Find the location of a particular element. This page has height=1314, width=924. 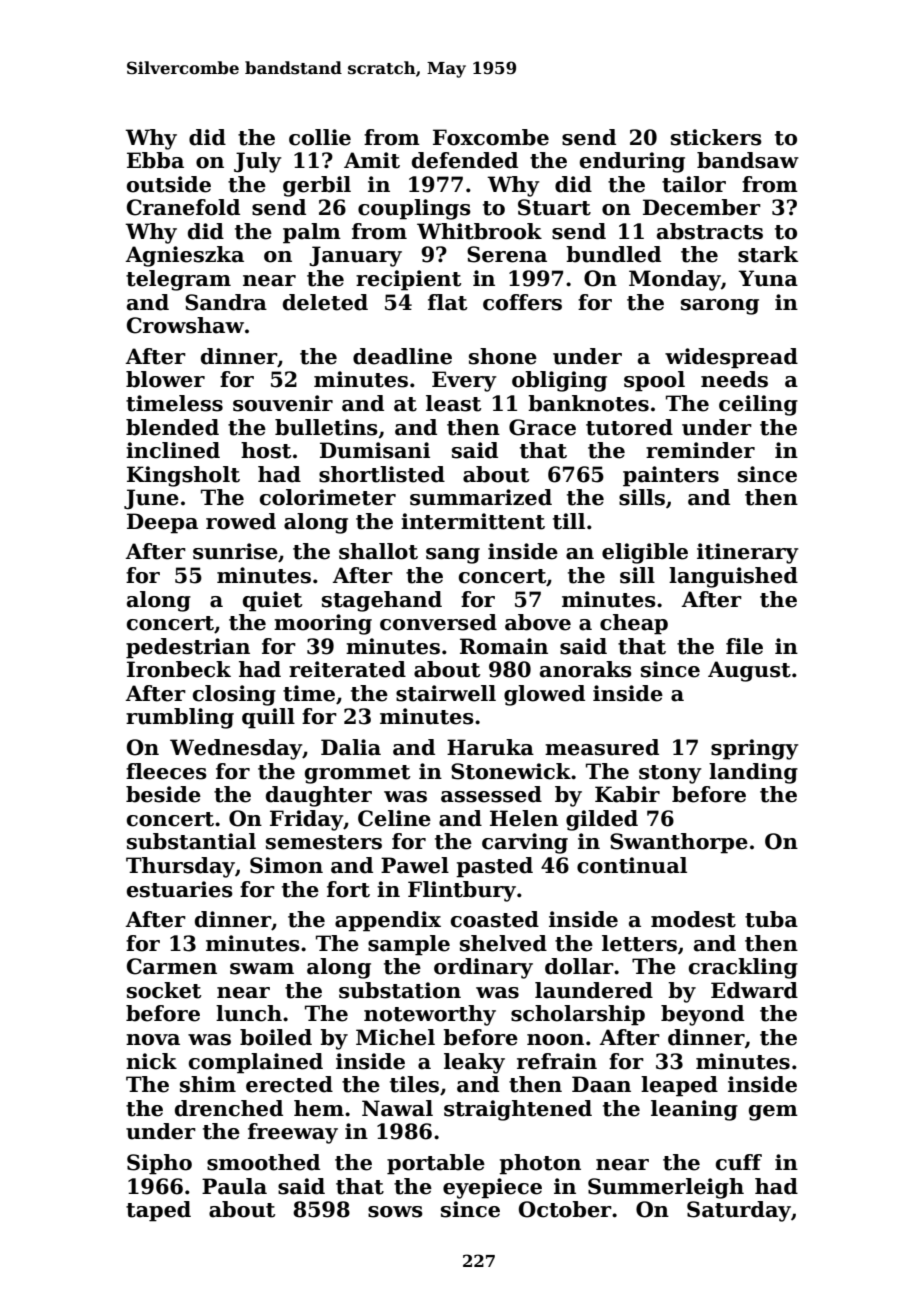

erected is located at coordinates (289, 1084).
